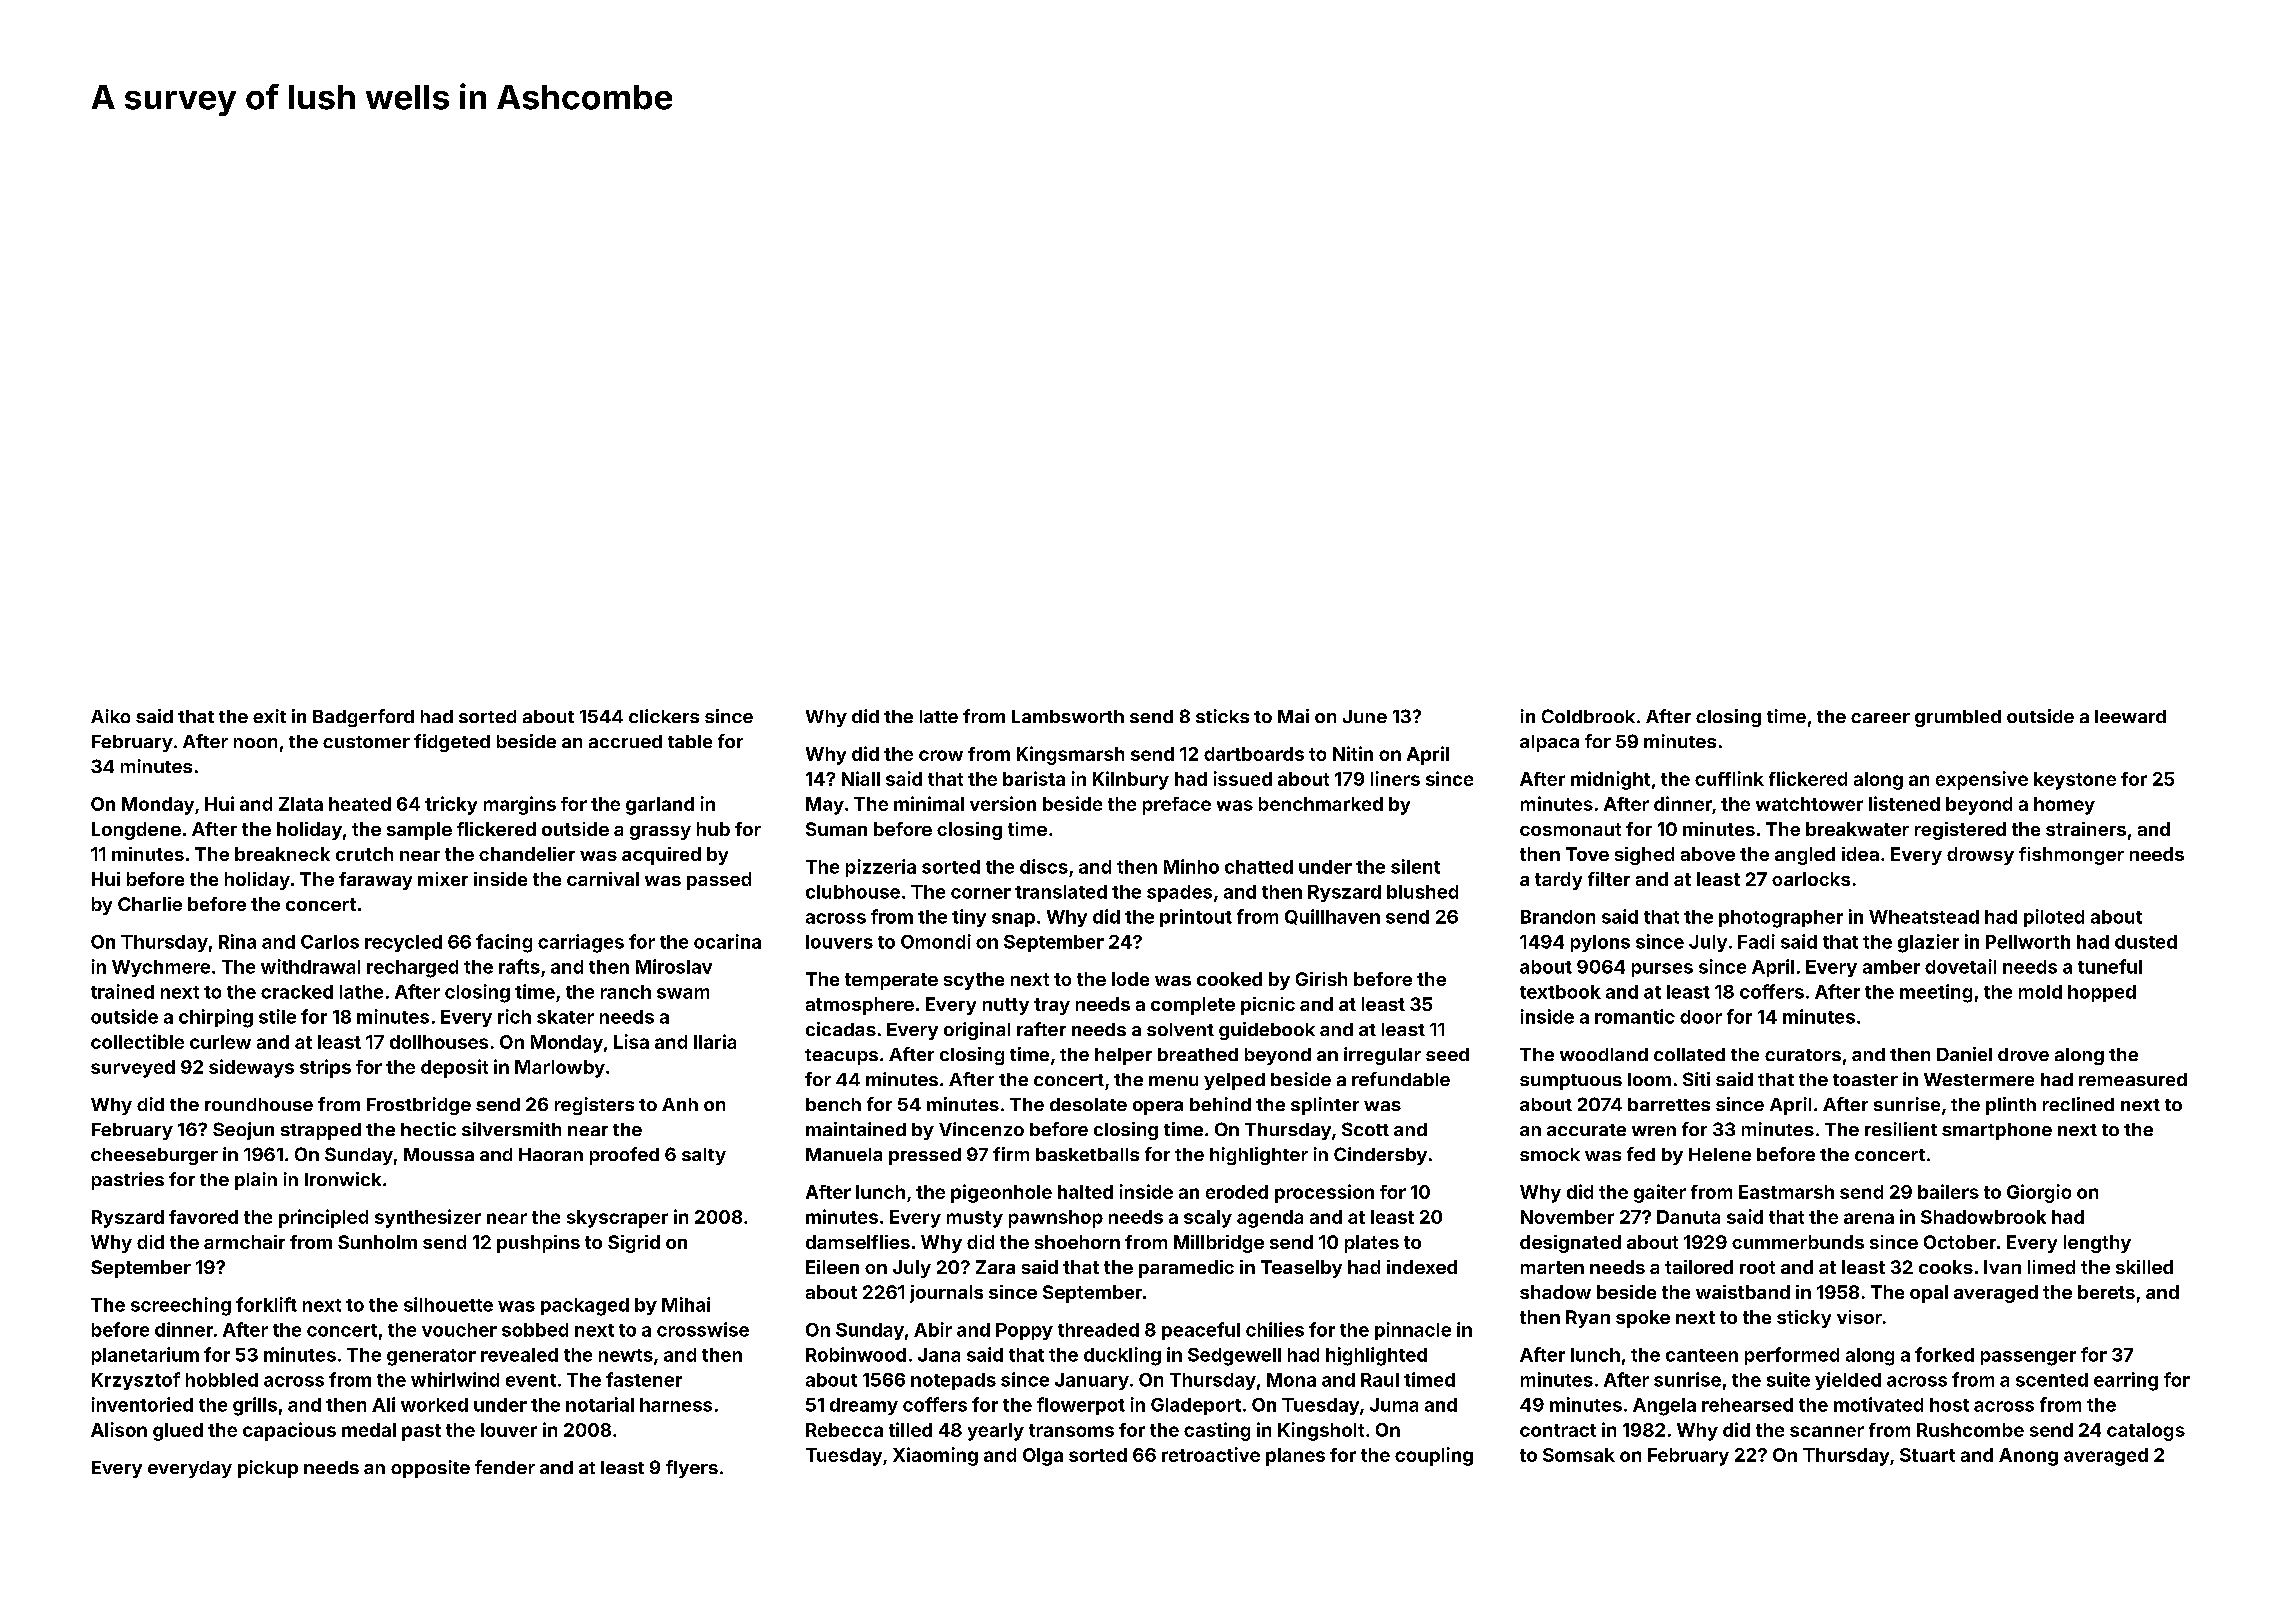  Describe the element at coordinates (600, 1404) in the screenshot. I see `notarial` at that location.
